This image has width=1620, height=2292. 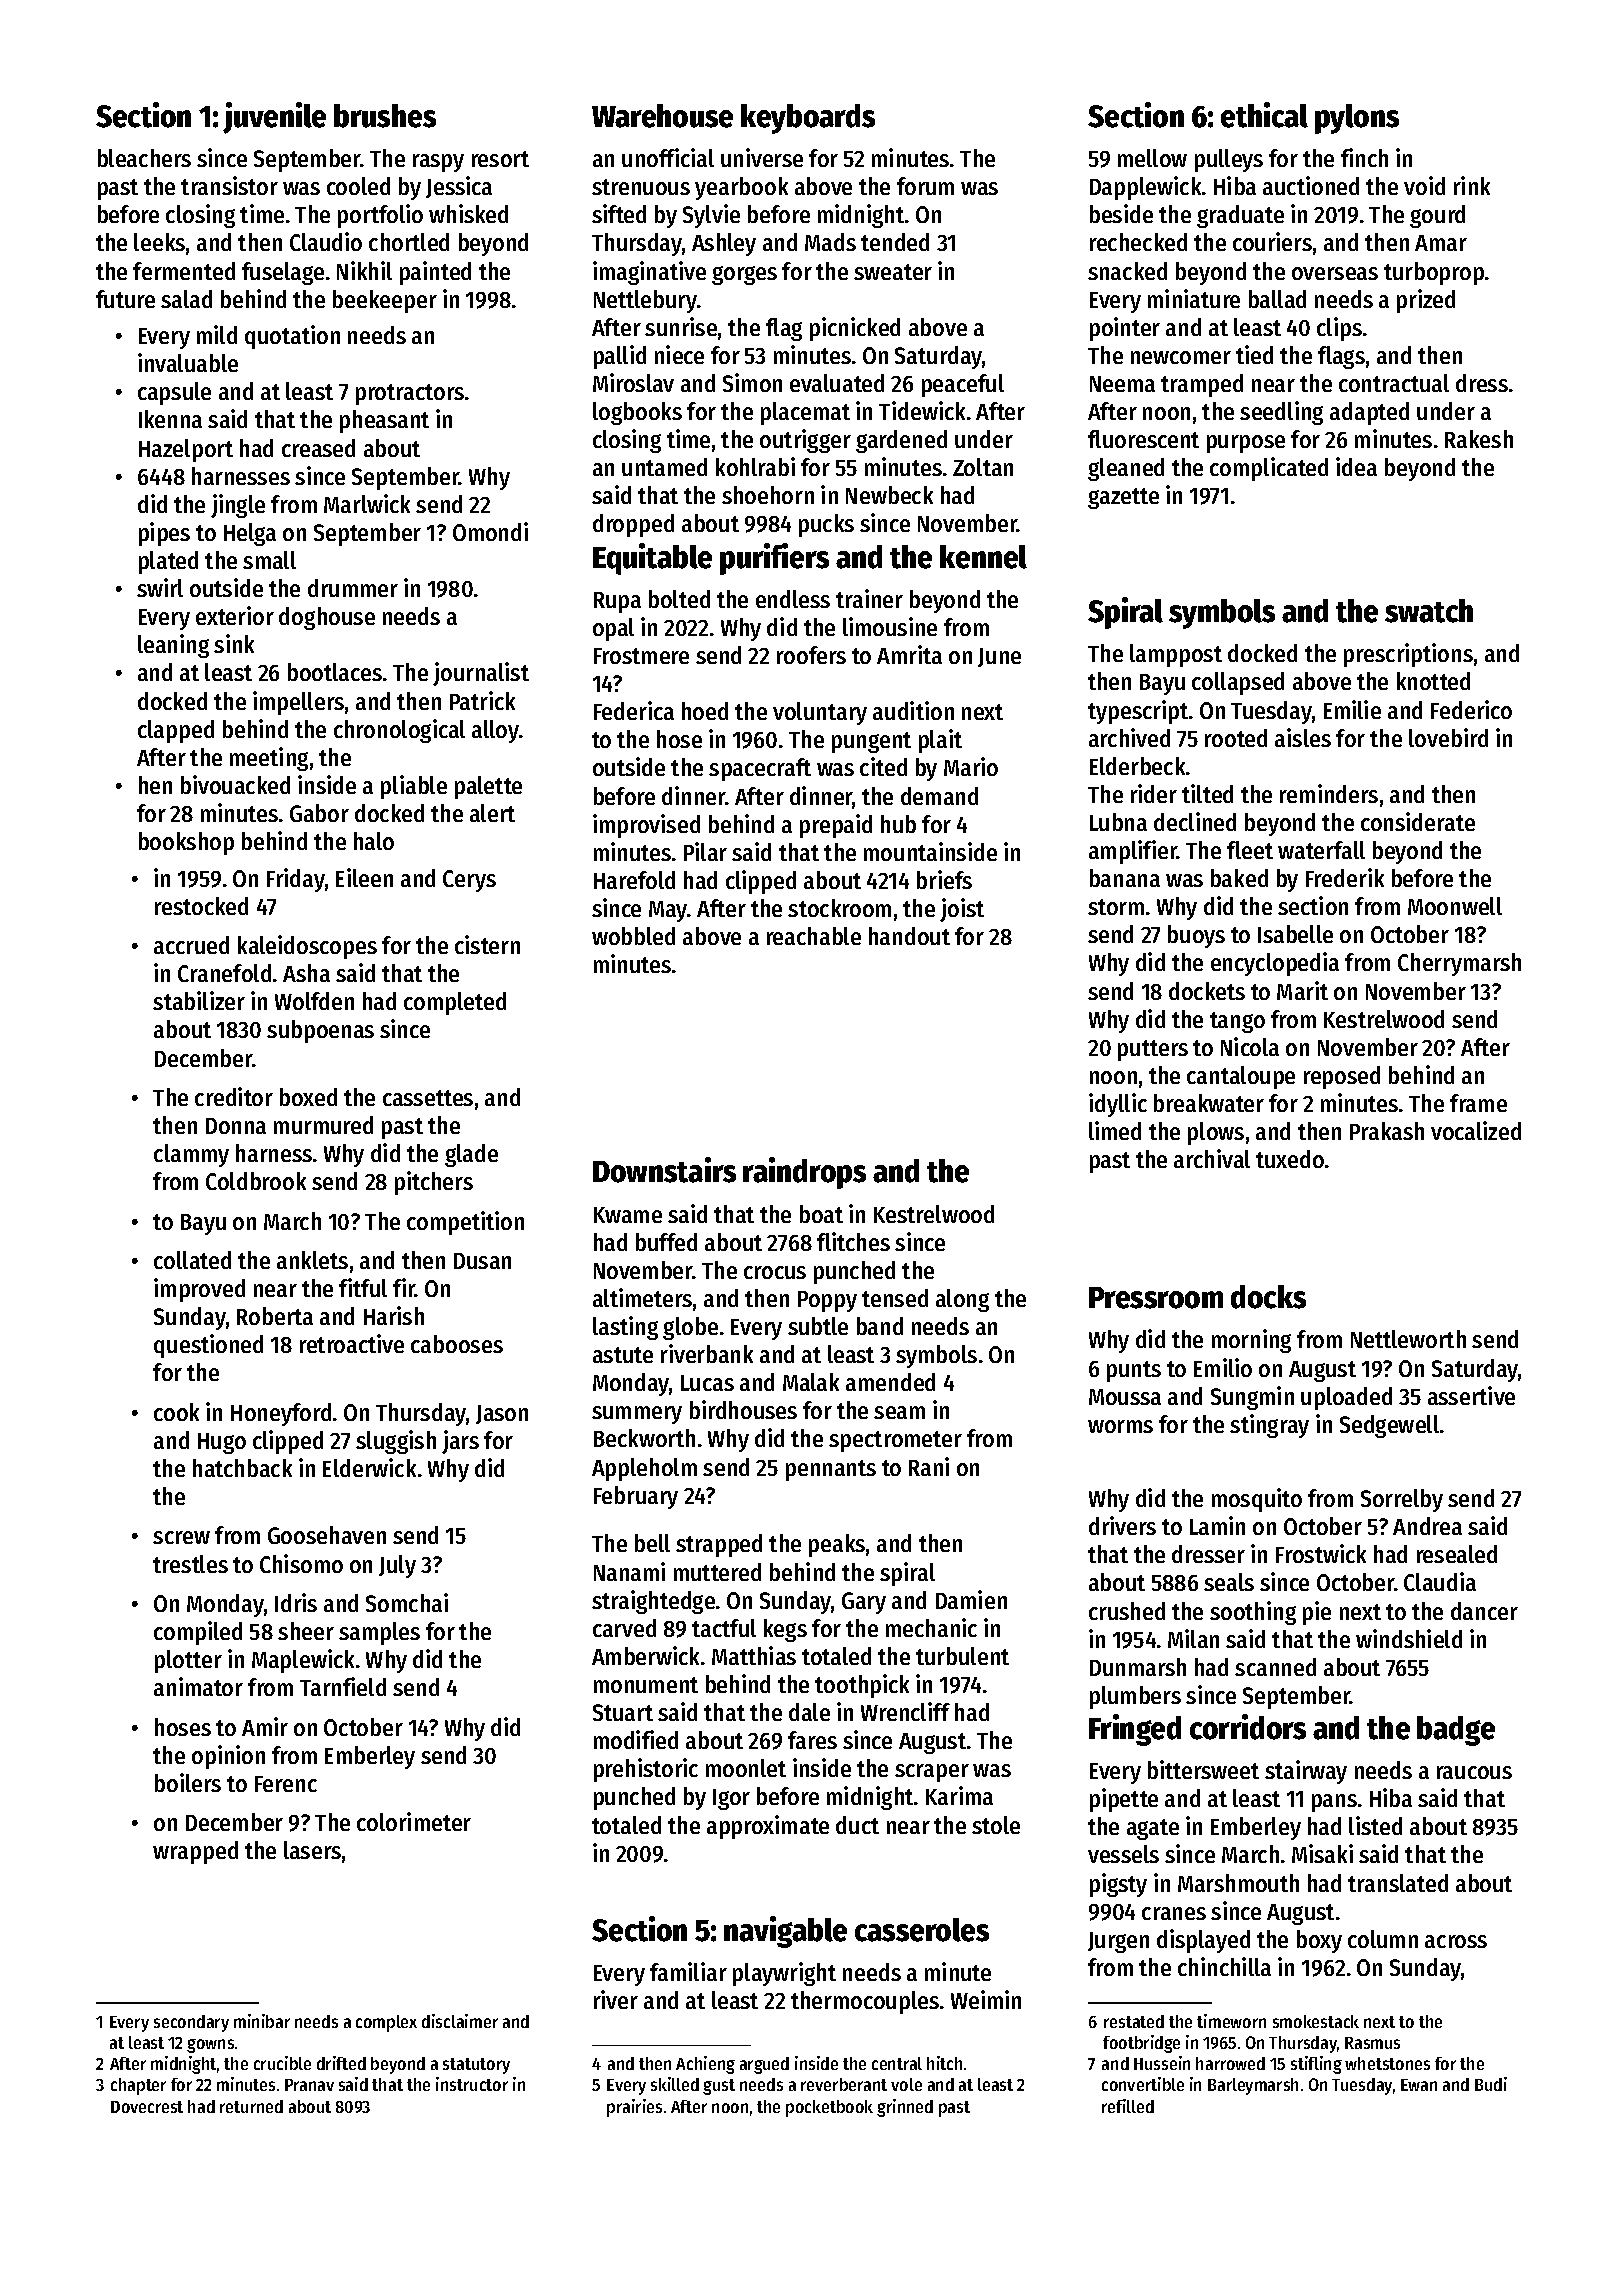 What do you see at coordinates (1123, 1854) in the image?
I see `vessels` at bounding box center [1123, 1854].
